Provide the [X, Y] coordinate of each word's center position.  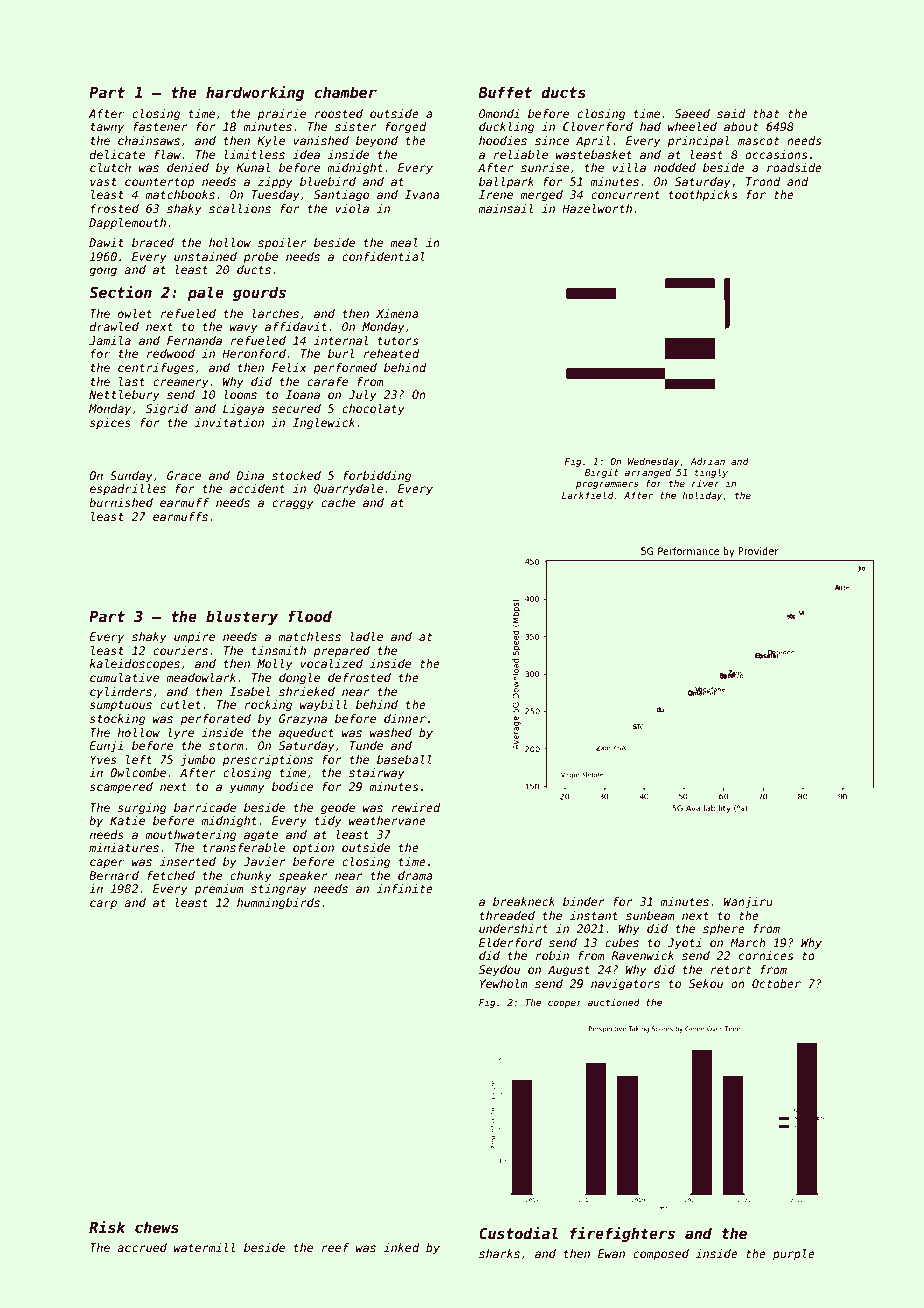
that [766, 113]
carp [103, 905]
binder [584, 901]
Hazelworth [597, 208]
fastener [160, 126]
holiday [702, 496]
